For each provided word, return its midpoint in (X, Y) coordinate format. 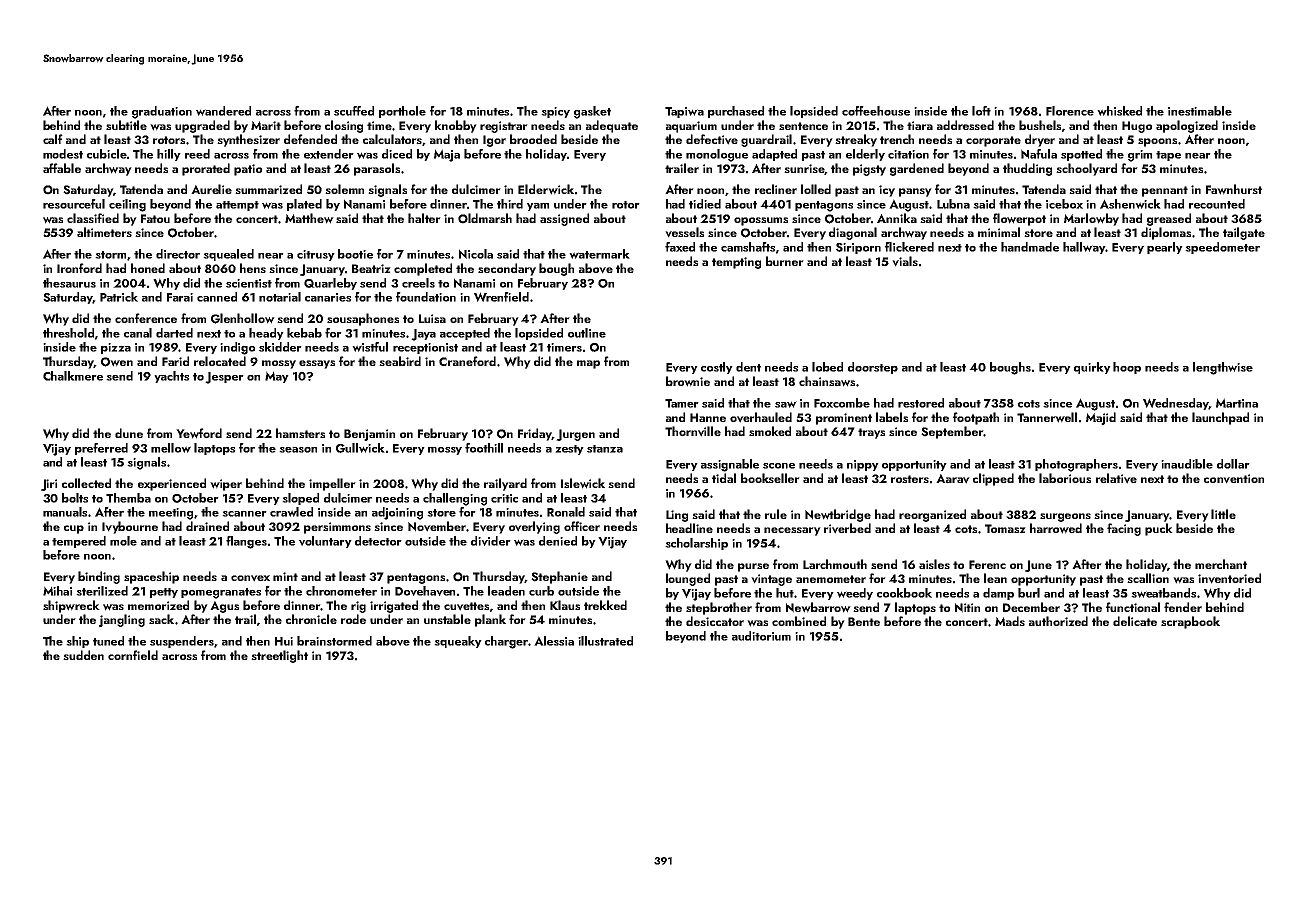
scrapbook (1190, 622)
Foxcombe (842, 403)
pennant (1165, 191)
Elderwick (546, 189)
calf (53, 139)
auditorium (761, 636)
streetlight (279, 656)
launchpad (1220, 418)
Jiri (49, 485)
